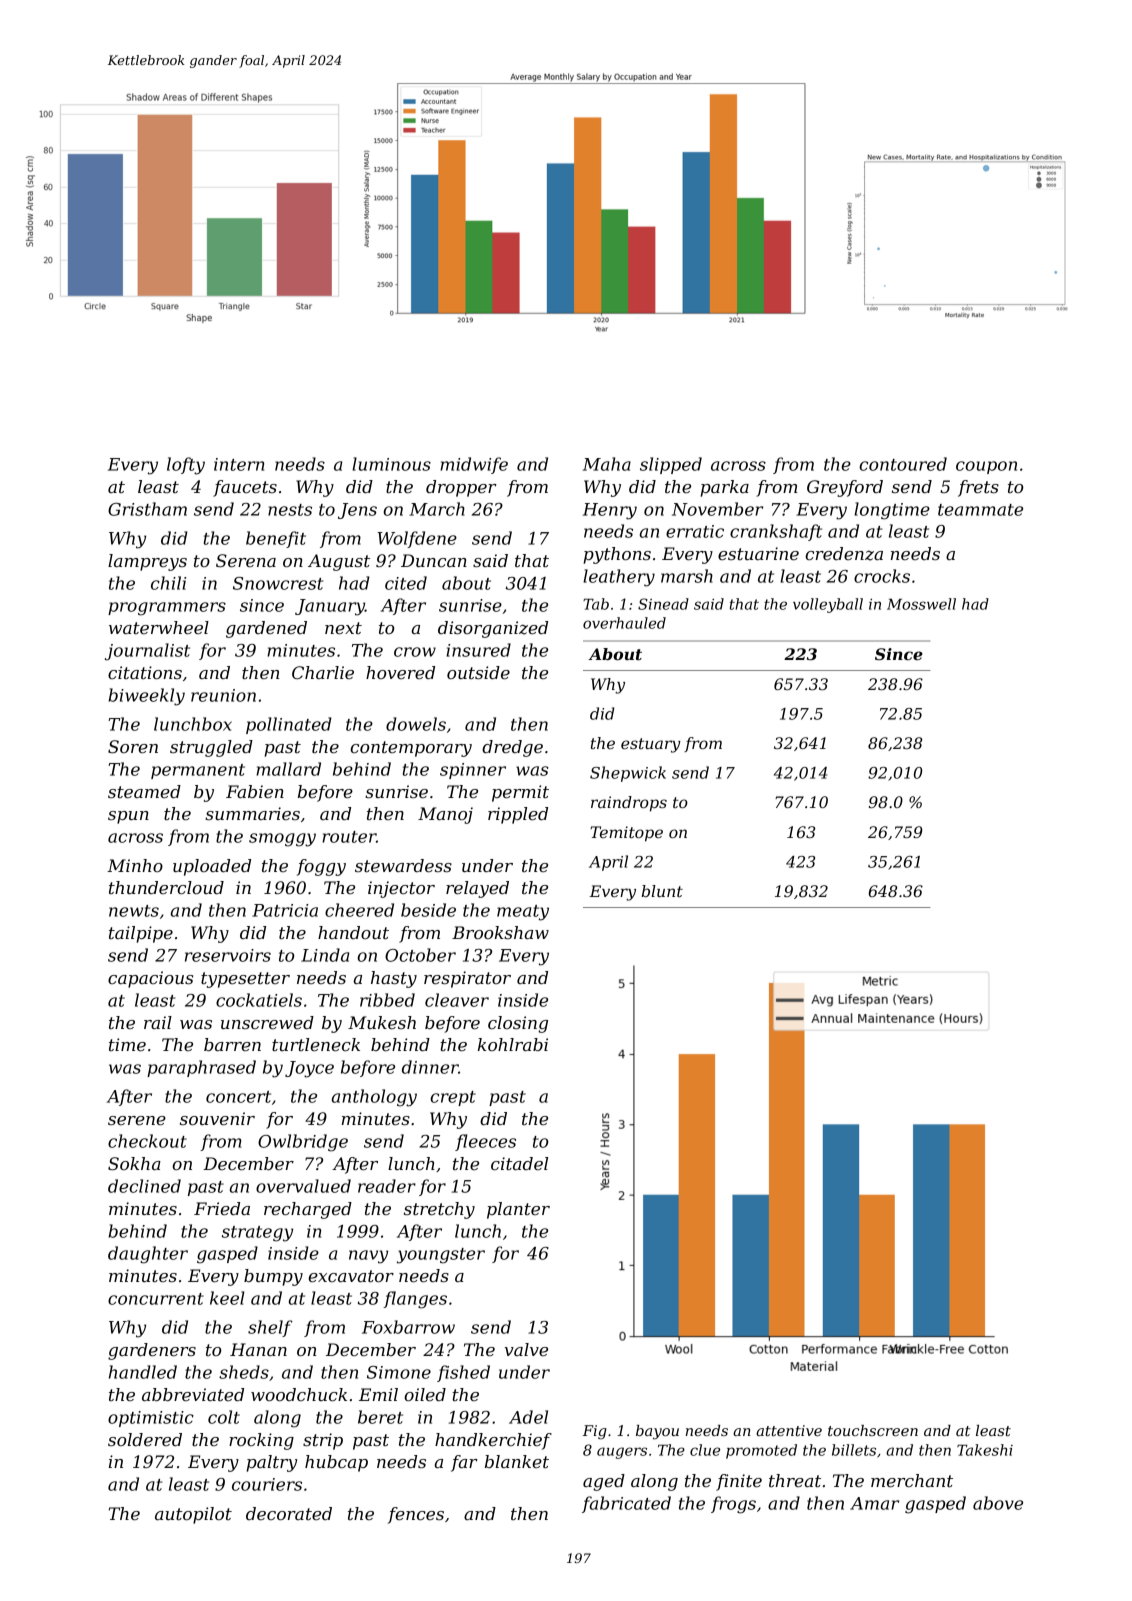 This page has height=1601, width=1132. I want to click on closing, so click(518, 1024).
